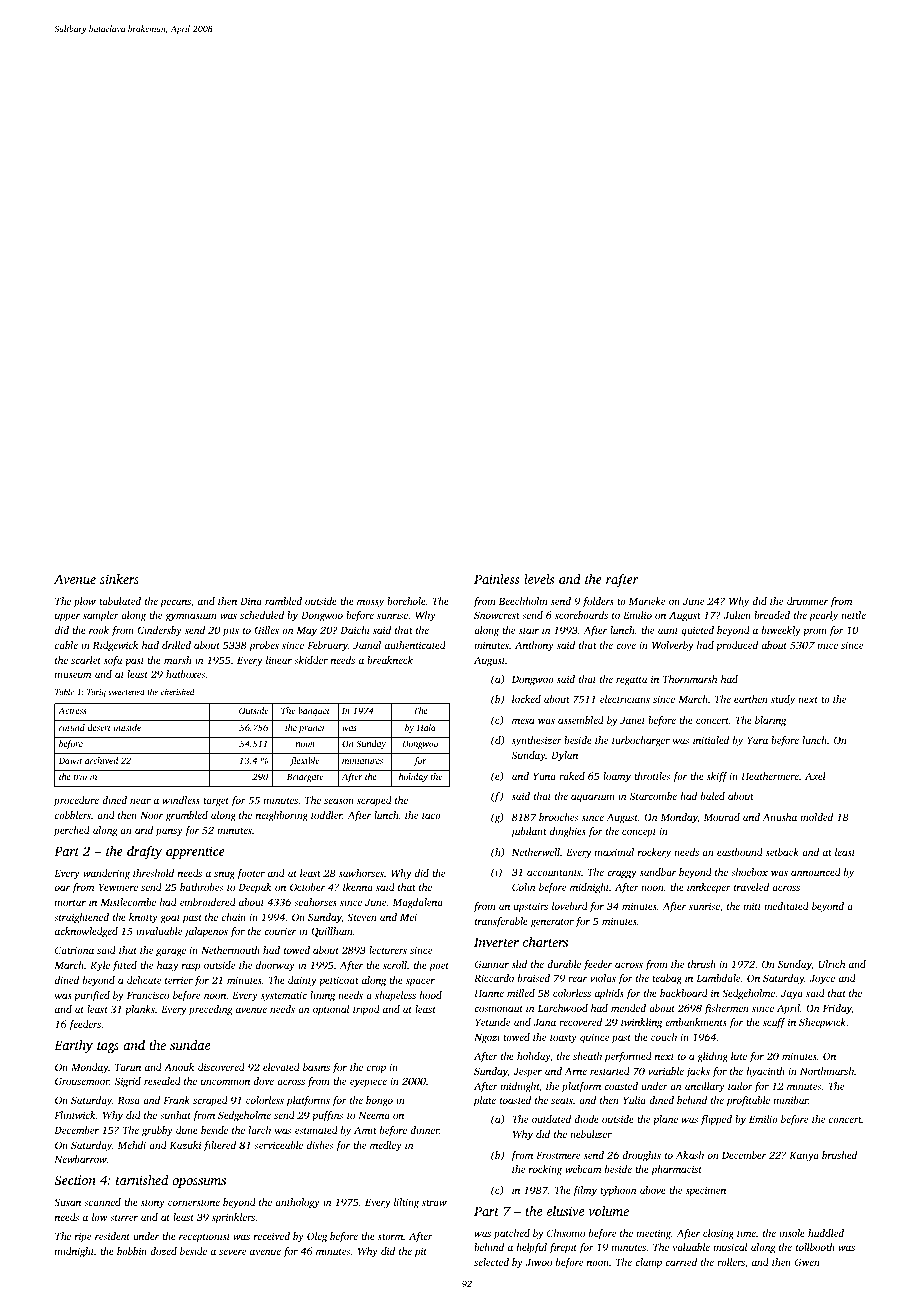  I want to click on flexible, so click(304, 761).
